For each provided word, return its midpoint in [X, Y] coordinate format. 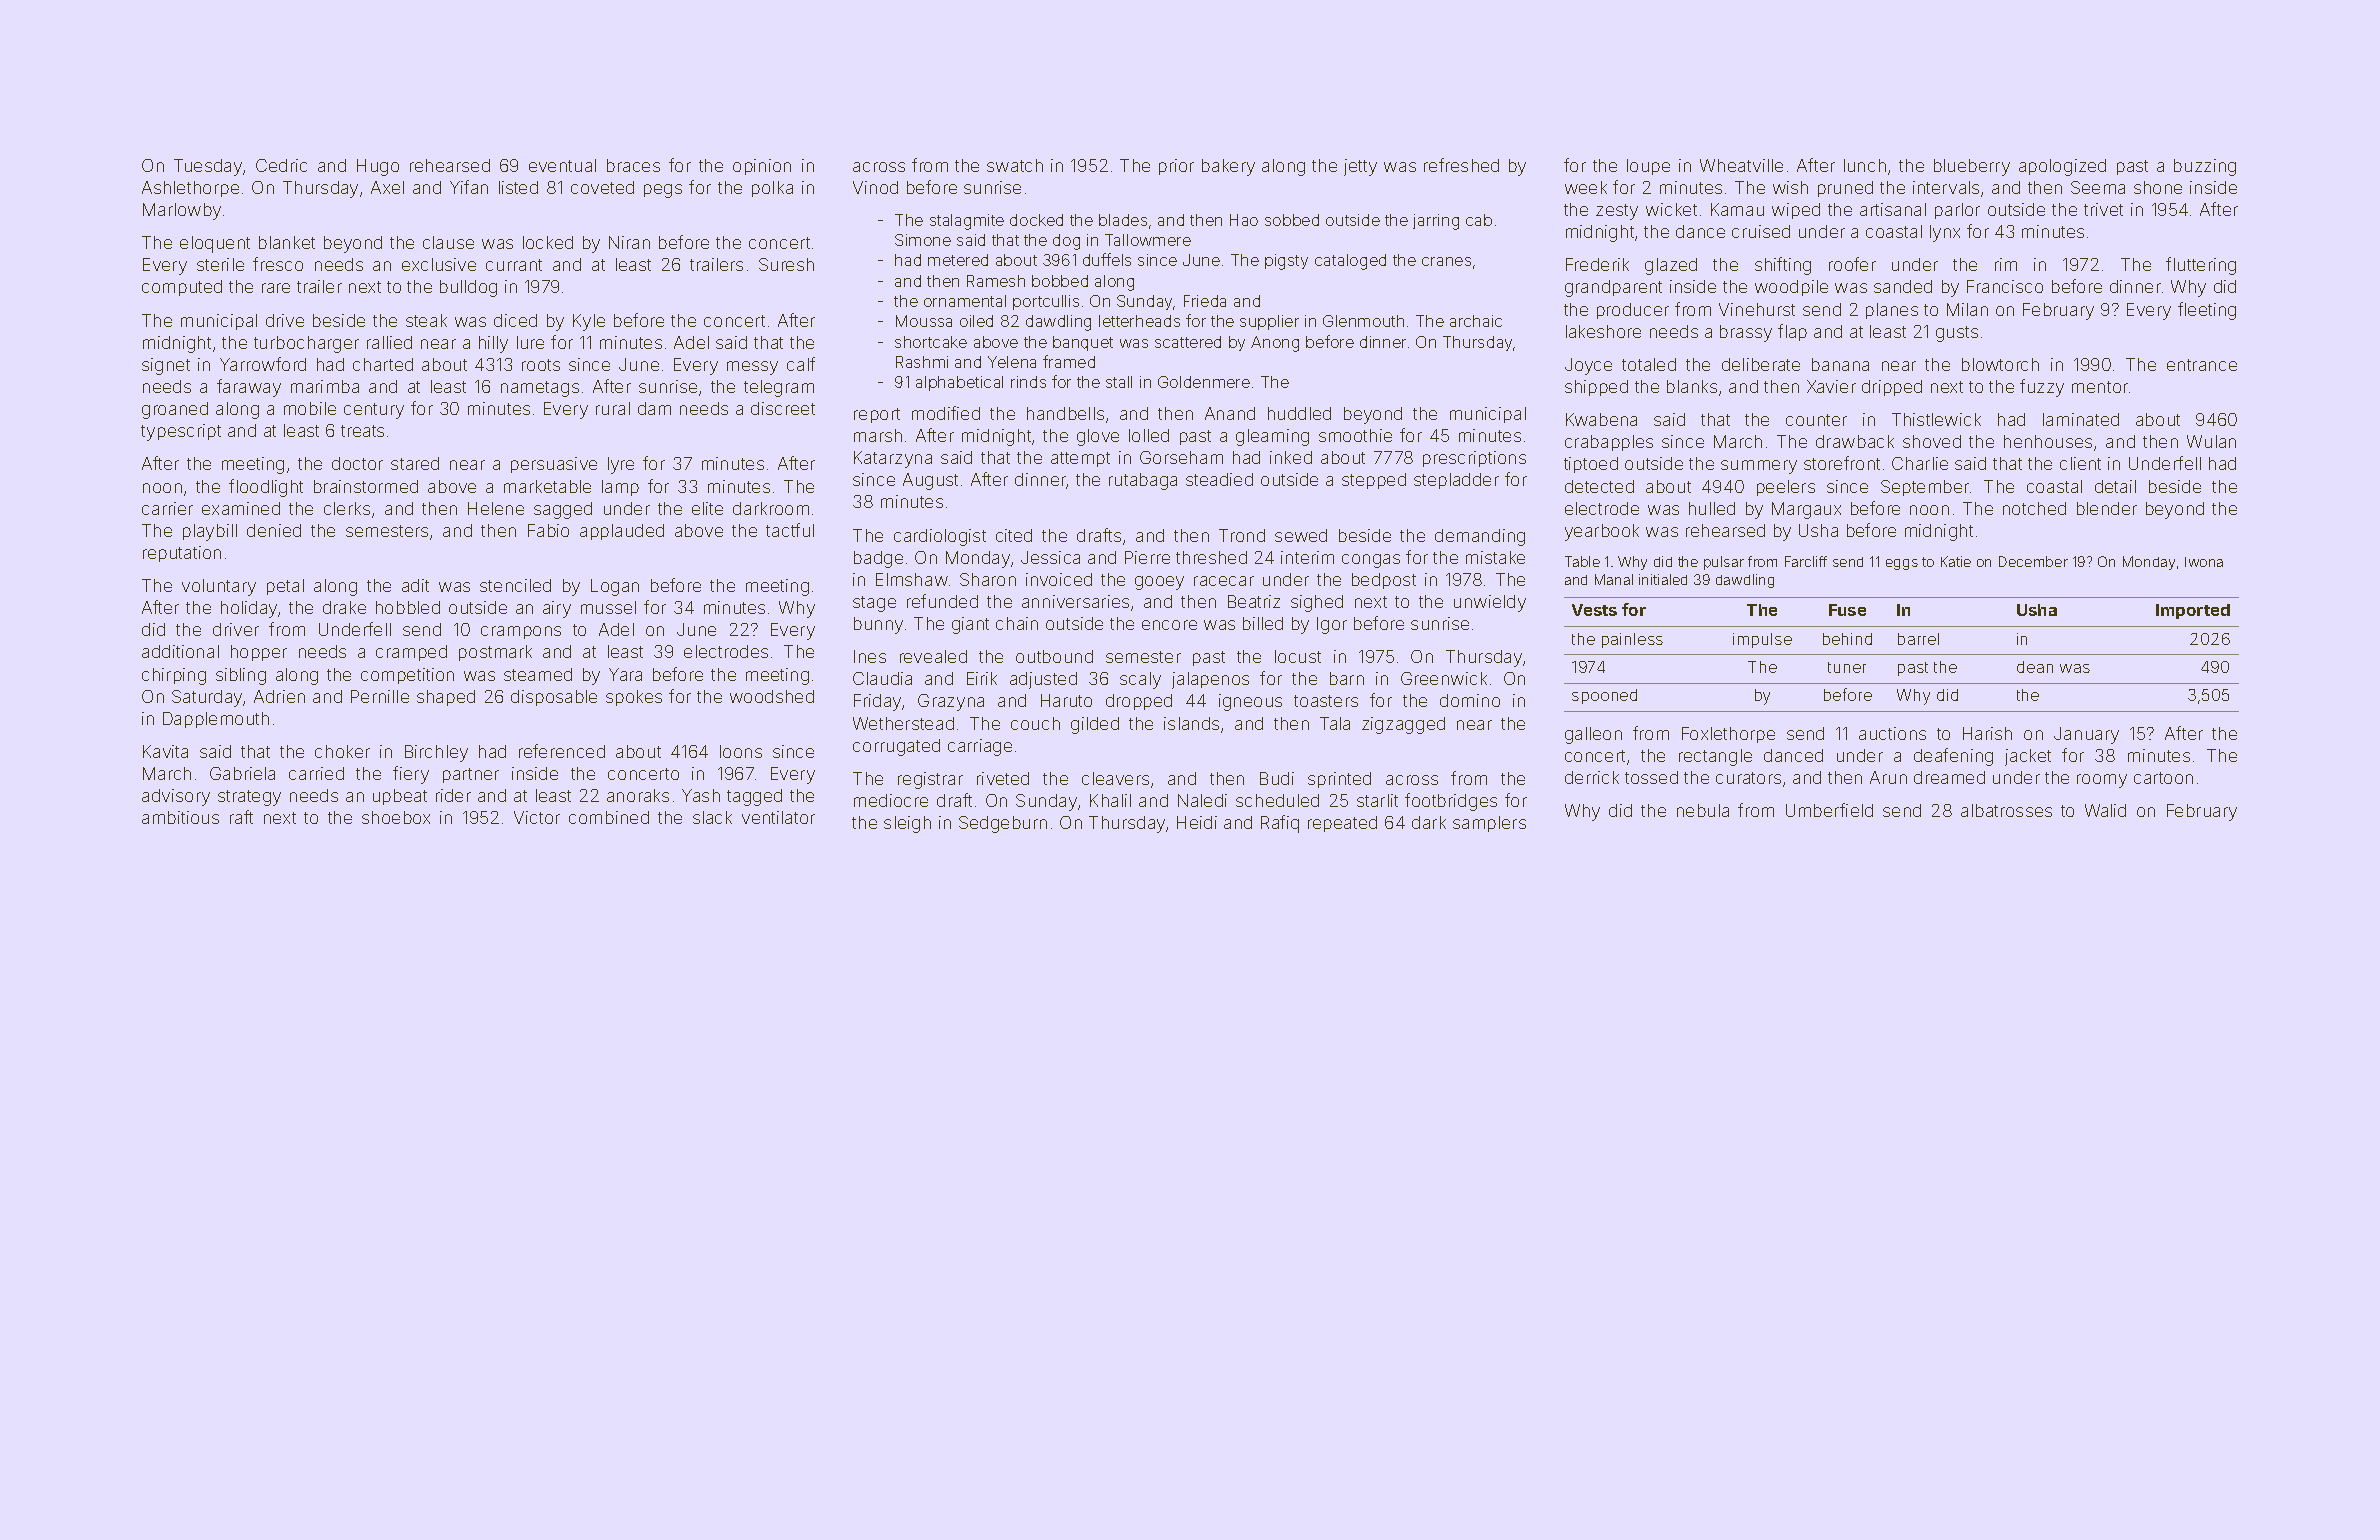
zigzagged [1403, 725]
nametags [540, 389]
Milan [1967, 309]
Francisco [2005, 286]
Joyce [1588, 366]
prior [1176, 167]
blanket [287, 242]
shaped [446, 698]
